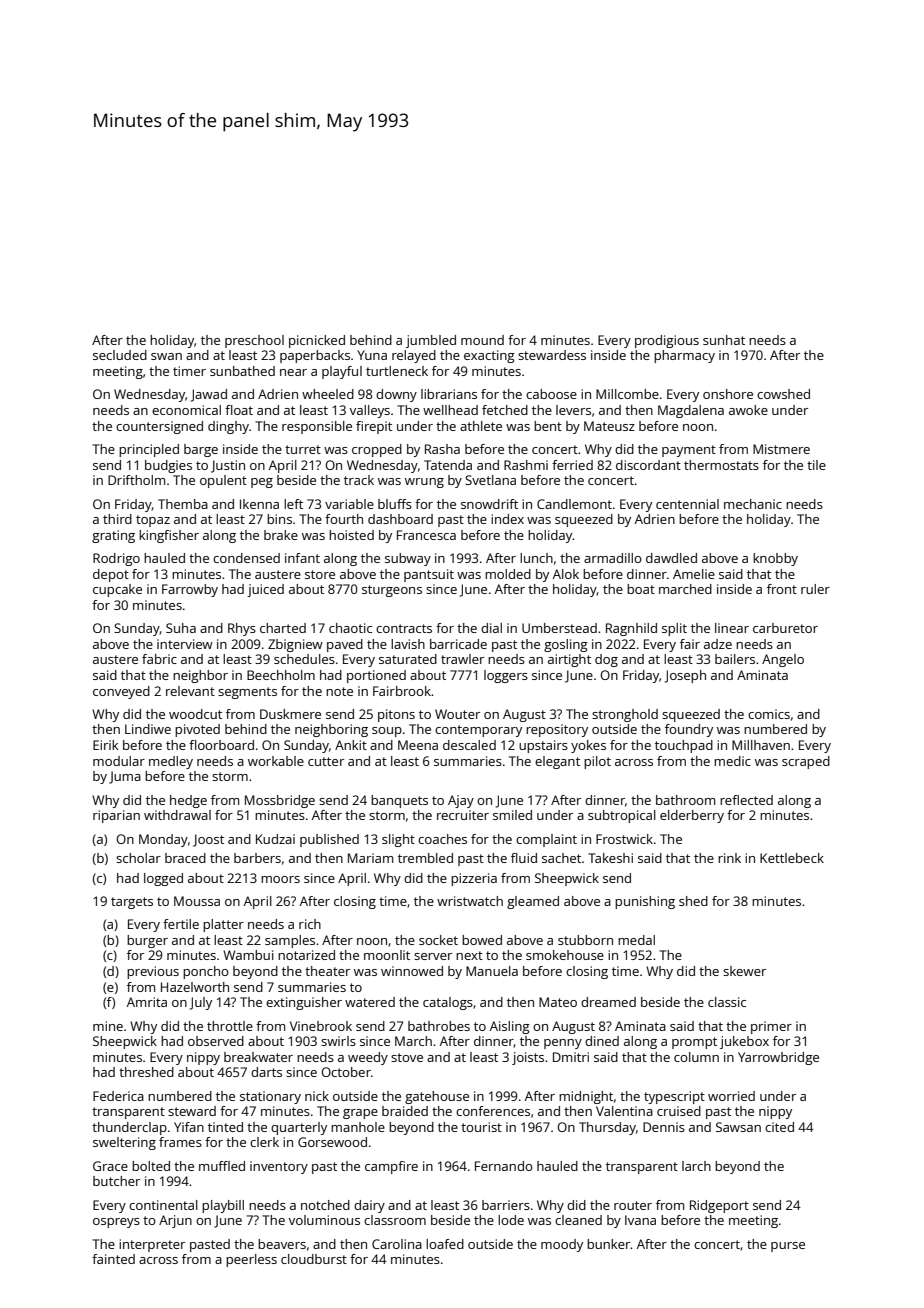 The image size is (924, 1308). What do you see at coordinates (684, 356) in the screenshot?
I see `pharmacy` at bounding box center [684, 356].
